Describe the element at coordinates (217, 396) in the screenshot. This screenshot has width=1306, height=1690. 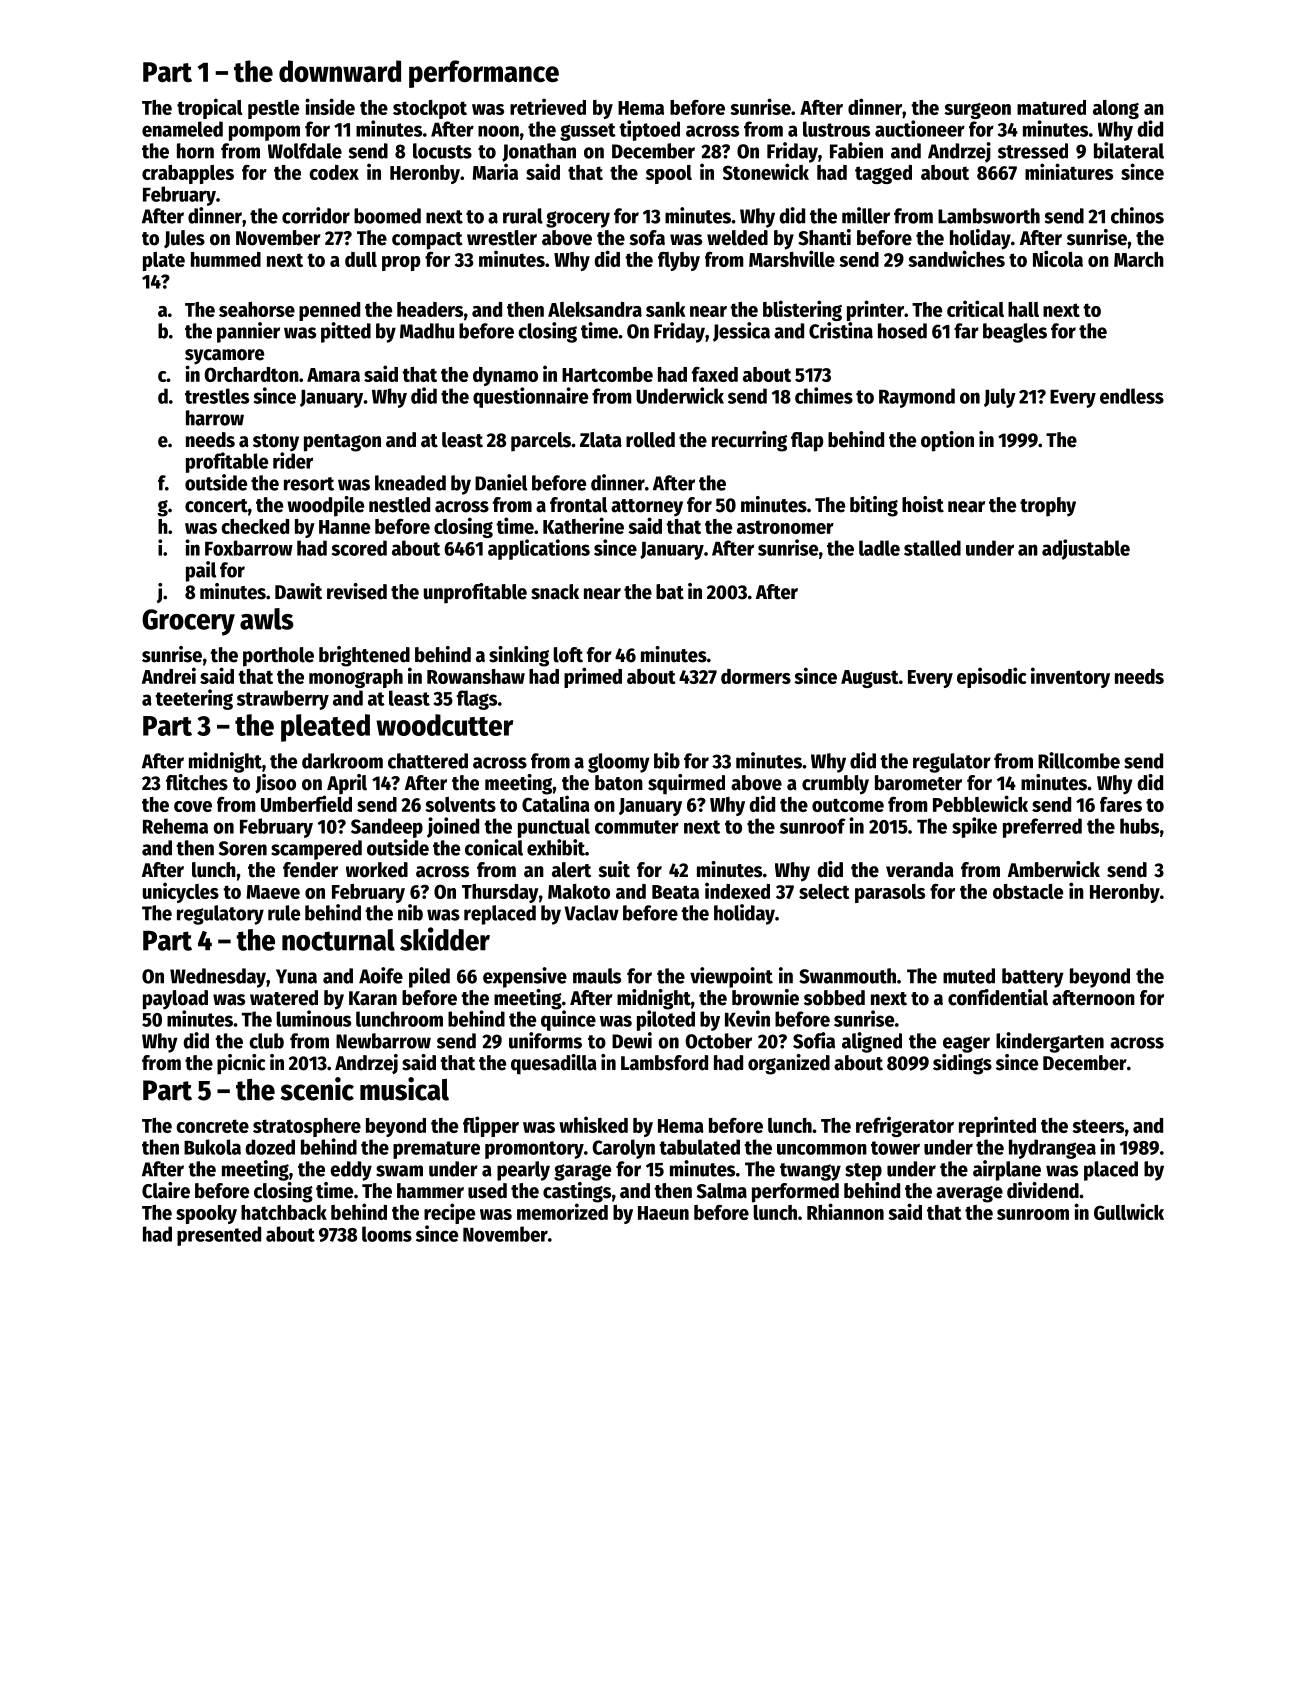
I see `trestles` at that location.
